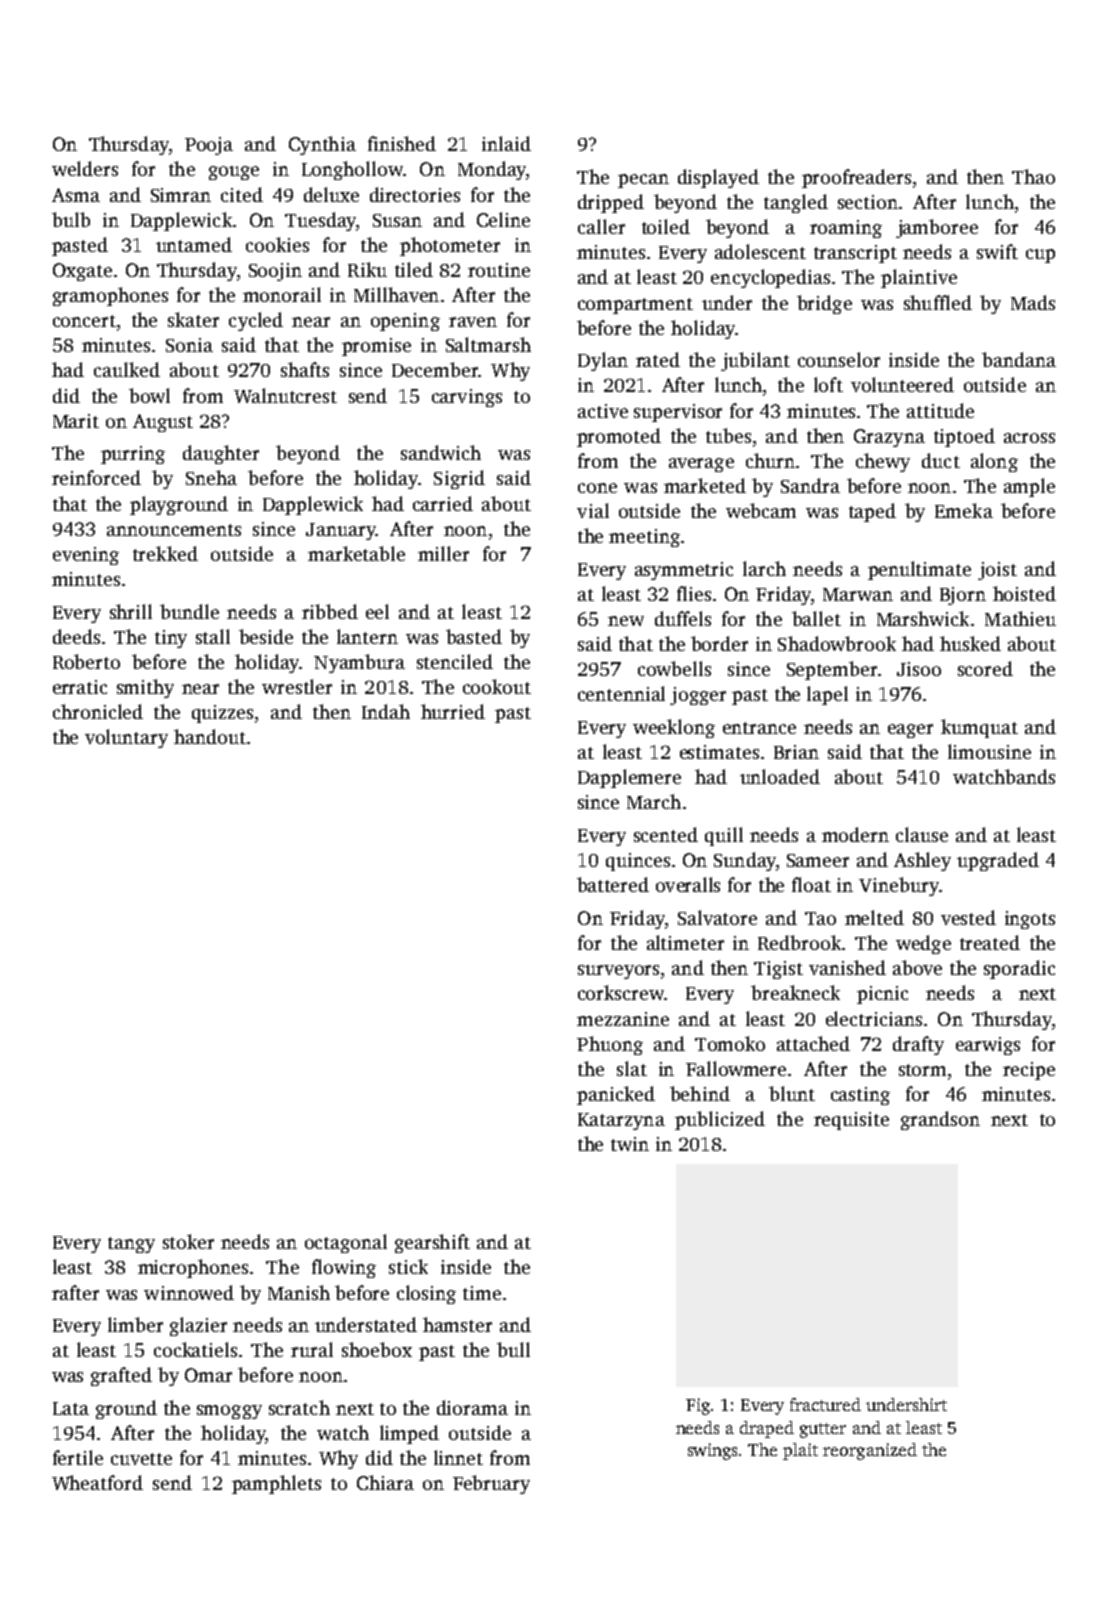  What do you see at coordinates (613, 884) in the page?
I see `battered` at bounding box center [613, 884].
